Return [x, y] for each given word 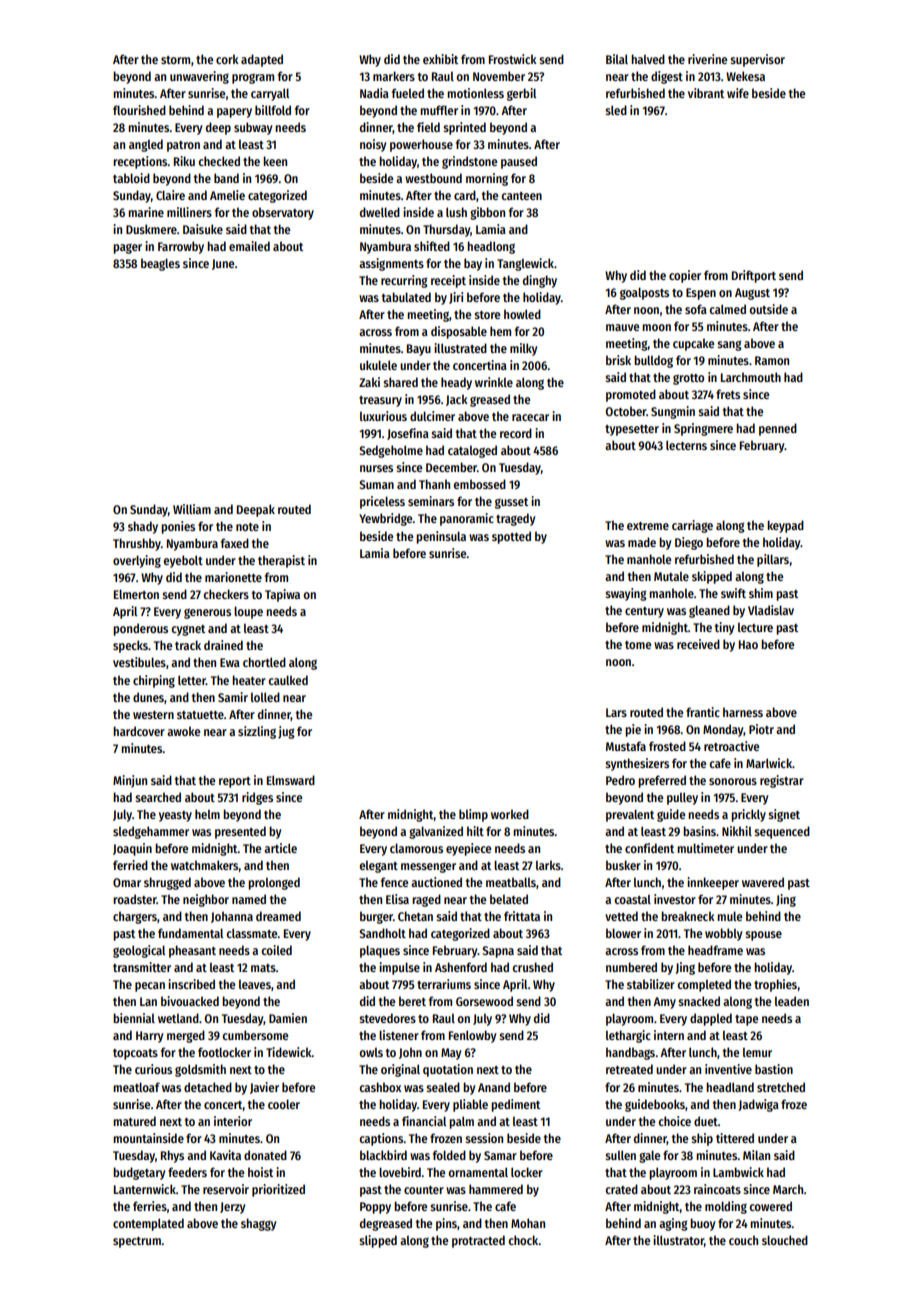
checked [219, 161]
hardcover [139, 731]
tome [638, 645]
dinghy [540, 281]
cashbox [380, 1087]
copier [685, 276]
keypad [785, 526]
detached [208, 1087]
